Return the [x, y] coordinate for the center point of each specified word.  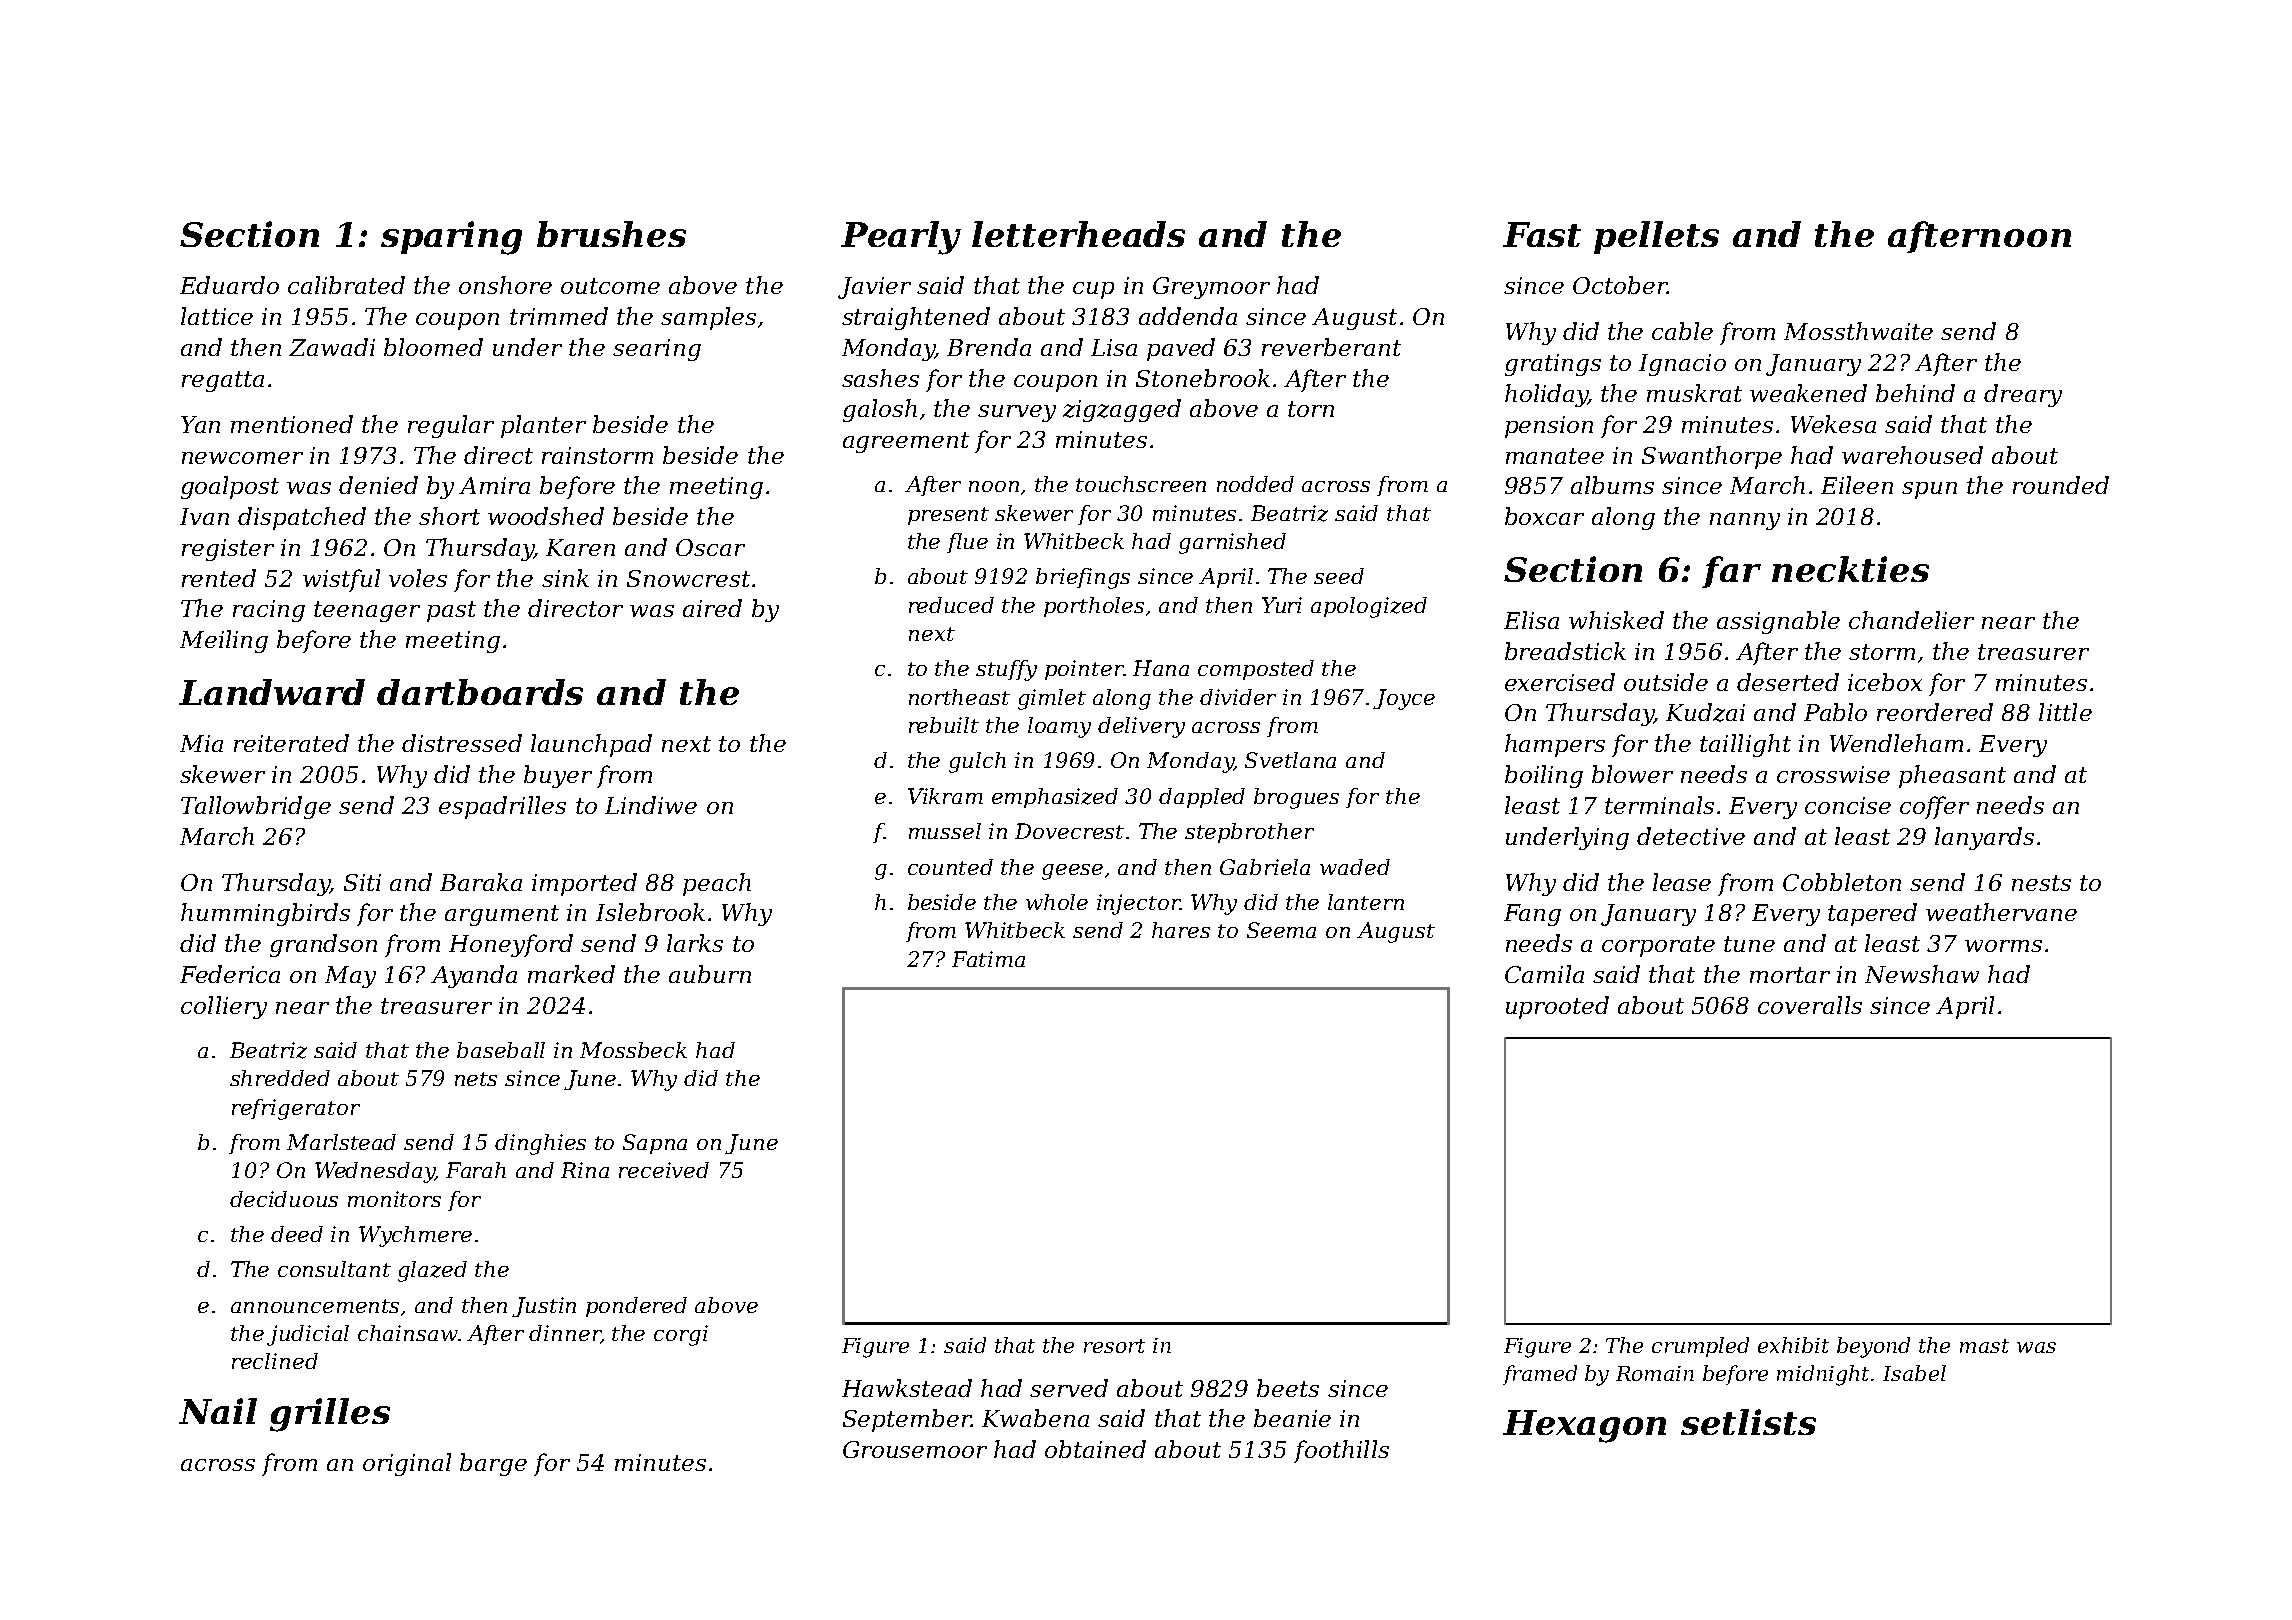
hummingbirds [265, 914]
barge [493, 1464]
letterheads [1078, 234]
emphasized [1055, 798]
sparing [451, 238]
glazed [432, 1271]
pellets [1656, 237]
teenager [367, 611]
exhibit [1793, 1345]
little [2065, 712]
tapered [1872, 914]
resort [1114, 1346]
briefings [1083, 578]
